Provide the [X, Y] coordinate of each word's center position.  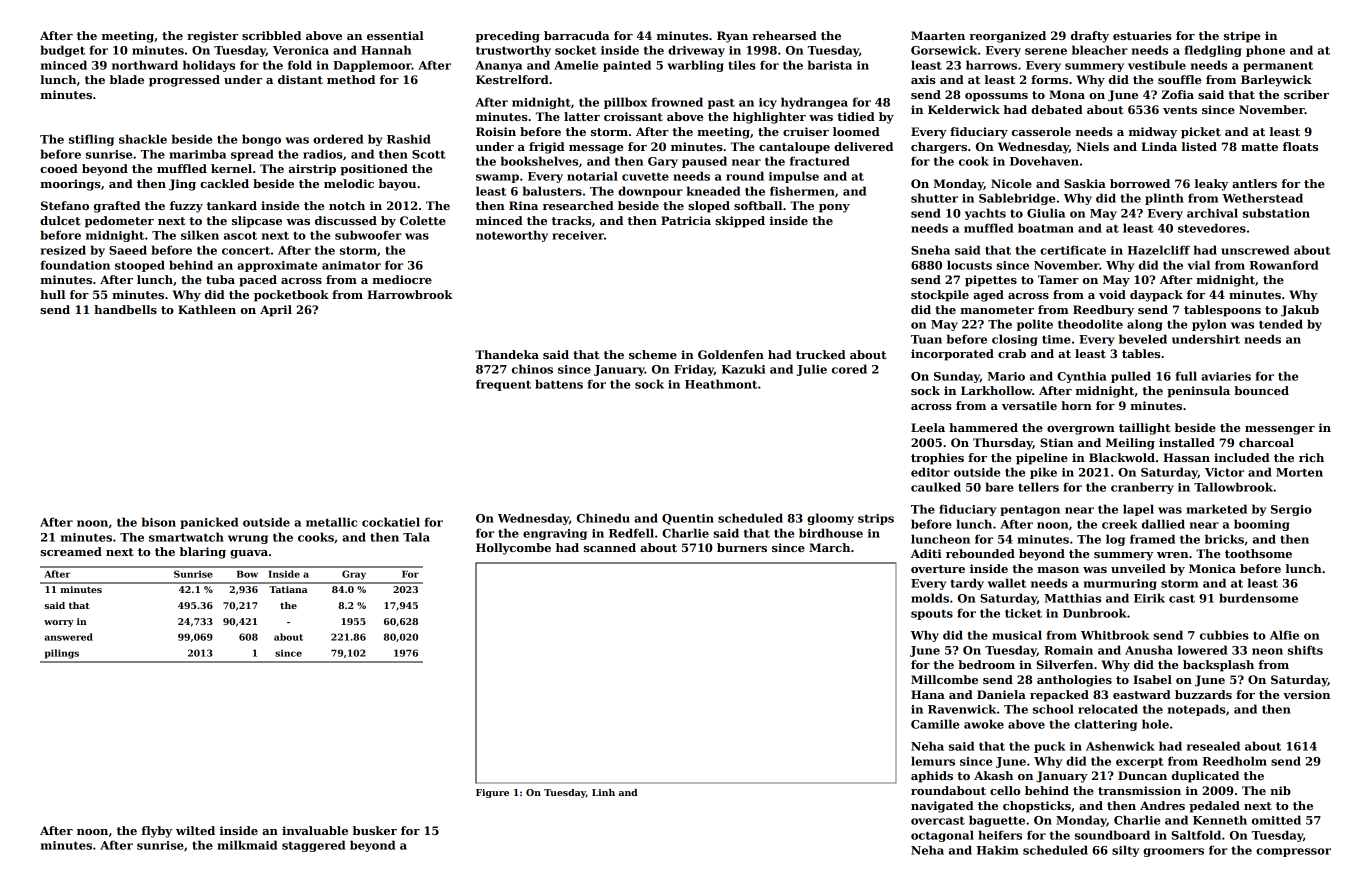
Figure [492, 793]
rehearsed [784, 35]
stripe [1242, 37]
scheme [653, 354]
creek [1119, 524]
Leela [928, 427]
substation [1276, 213]
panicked [209, 523]
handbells [125, 309]
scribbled [271, 35]
